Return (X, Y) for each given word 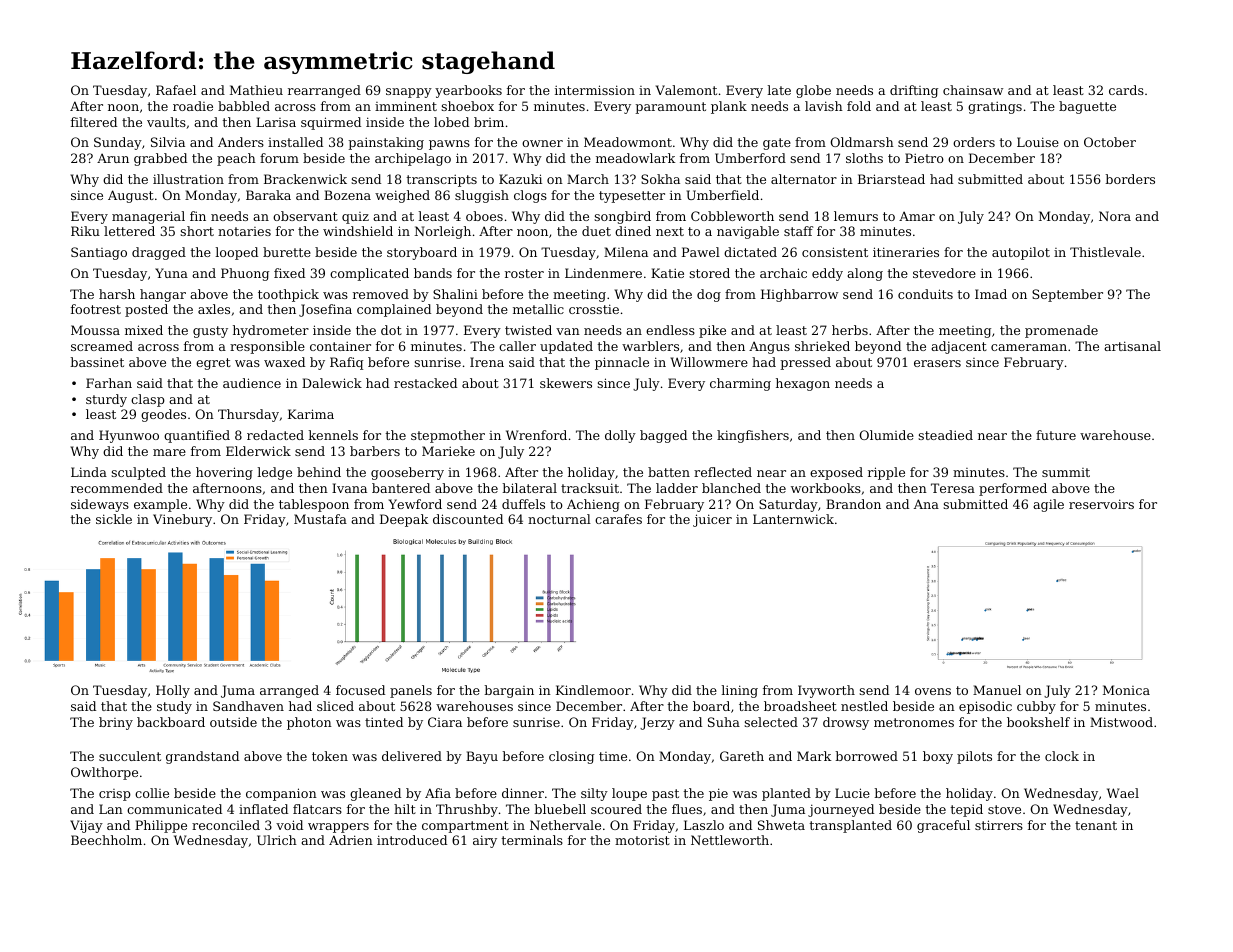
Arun (113, 158)
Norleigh (443, 232)
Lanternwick (793, 519)
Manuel (997, 690)
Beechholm (106, 840)
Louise (1038, 142)
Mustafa (320, 519)
